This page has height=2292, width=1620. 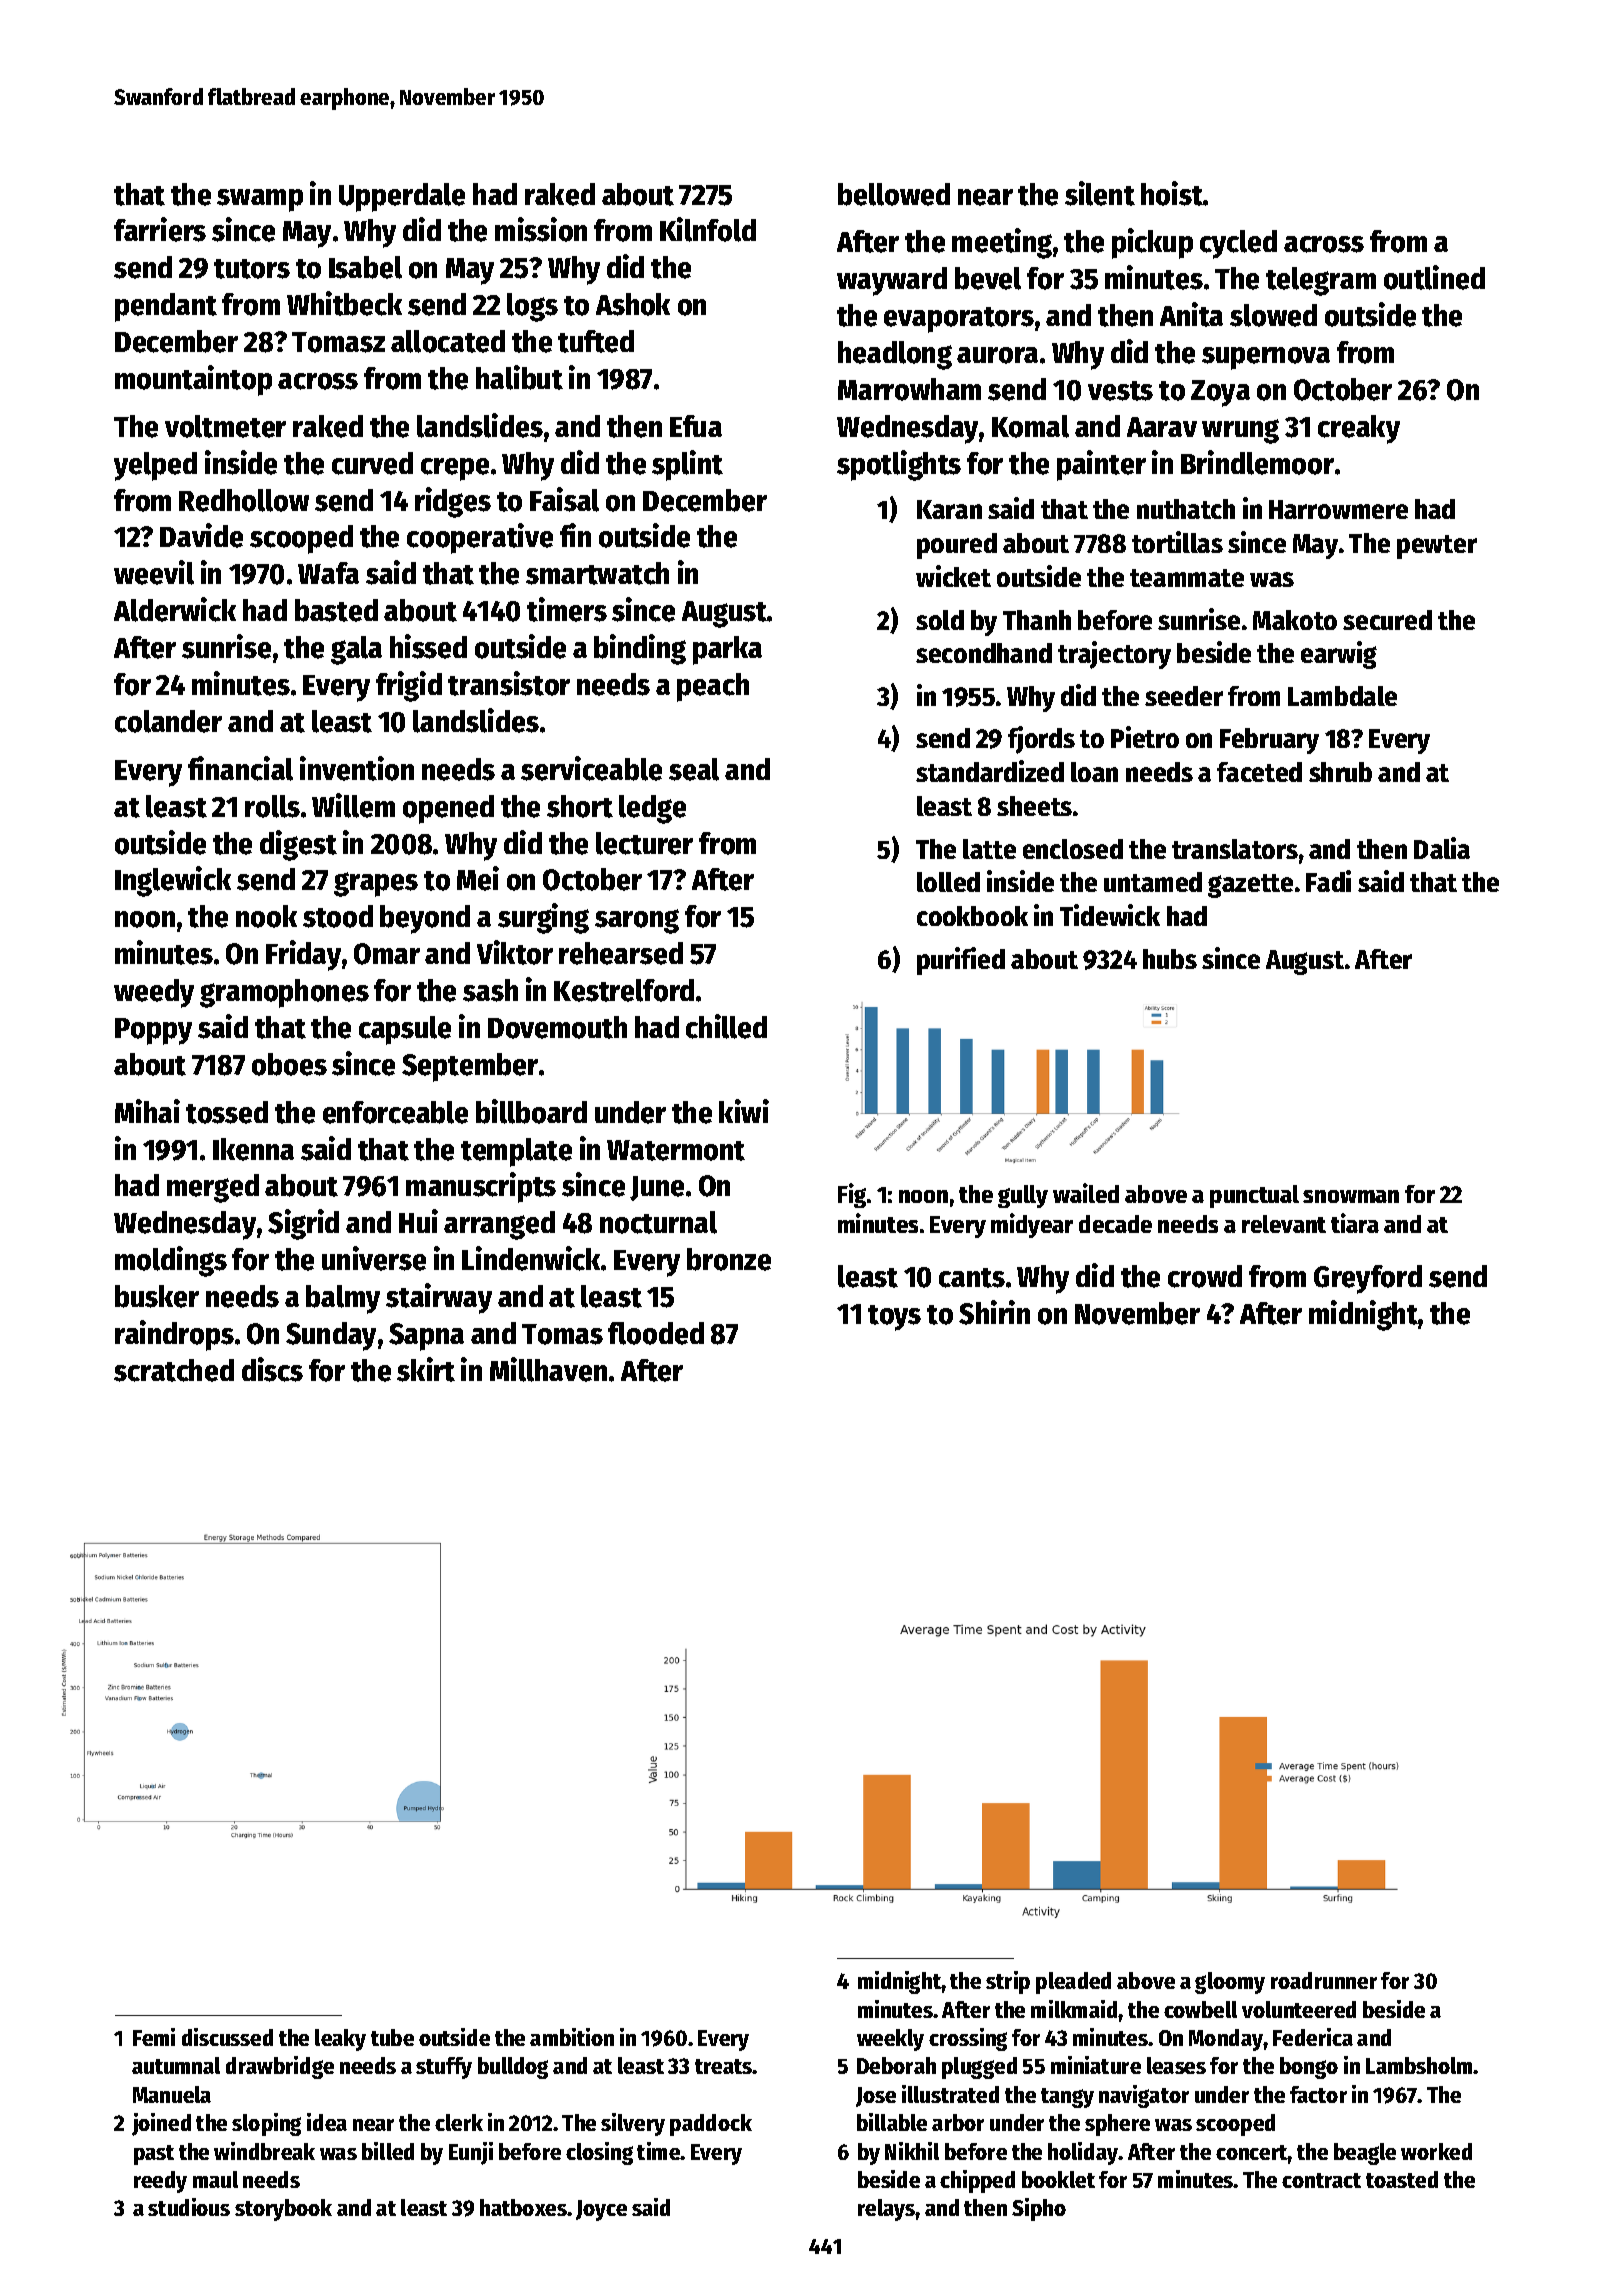 I want to click on gloomy, so click(x=1230, y=1983).
